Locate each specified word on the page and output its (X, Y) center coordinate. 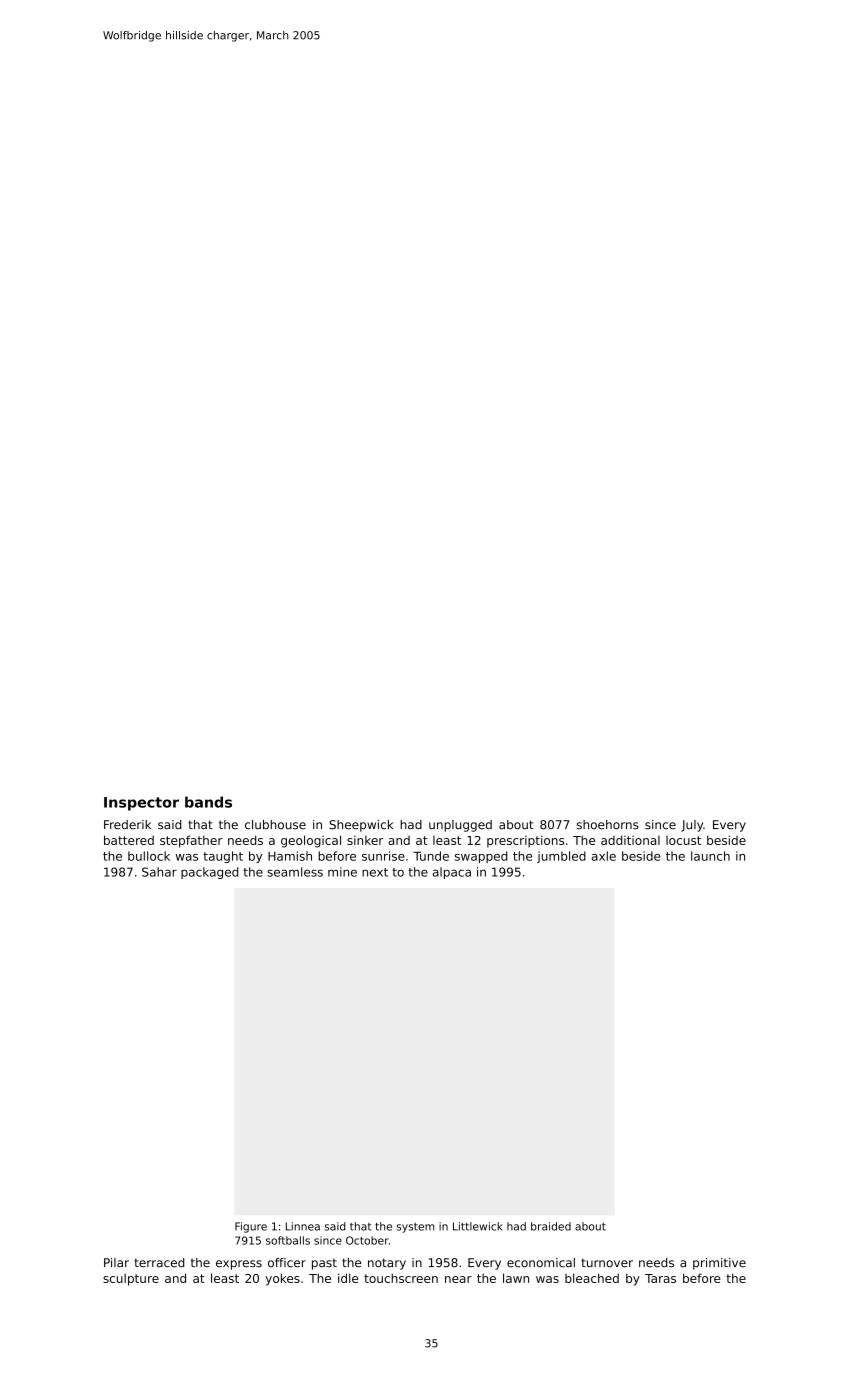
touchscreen (401, 1278)
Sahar (159, 872)
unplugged (460, 826)
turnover (607, 1263)
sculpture (131, 1279)
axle (604, 856)
